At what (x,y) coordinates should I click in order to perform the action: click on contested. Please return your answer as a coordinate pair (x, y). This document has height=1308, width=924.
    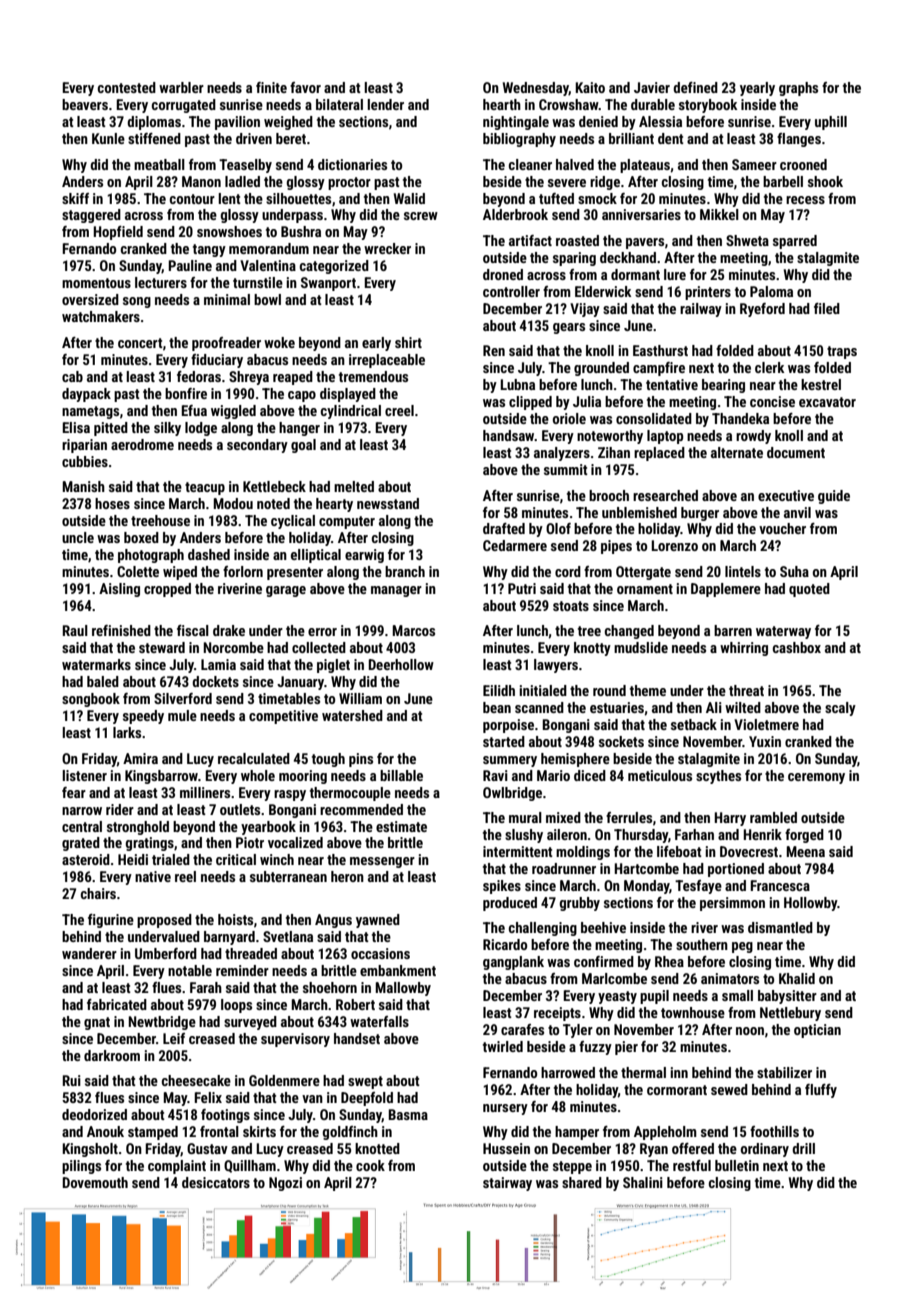
    Looking at the image, I should click on (127, 87).
